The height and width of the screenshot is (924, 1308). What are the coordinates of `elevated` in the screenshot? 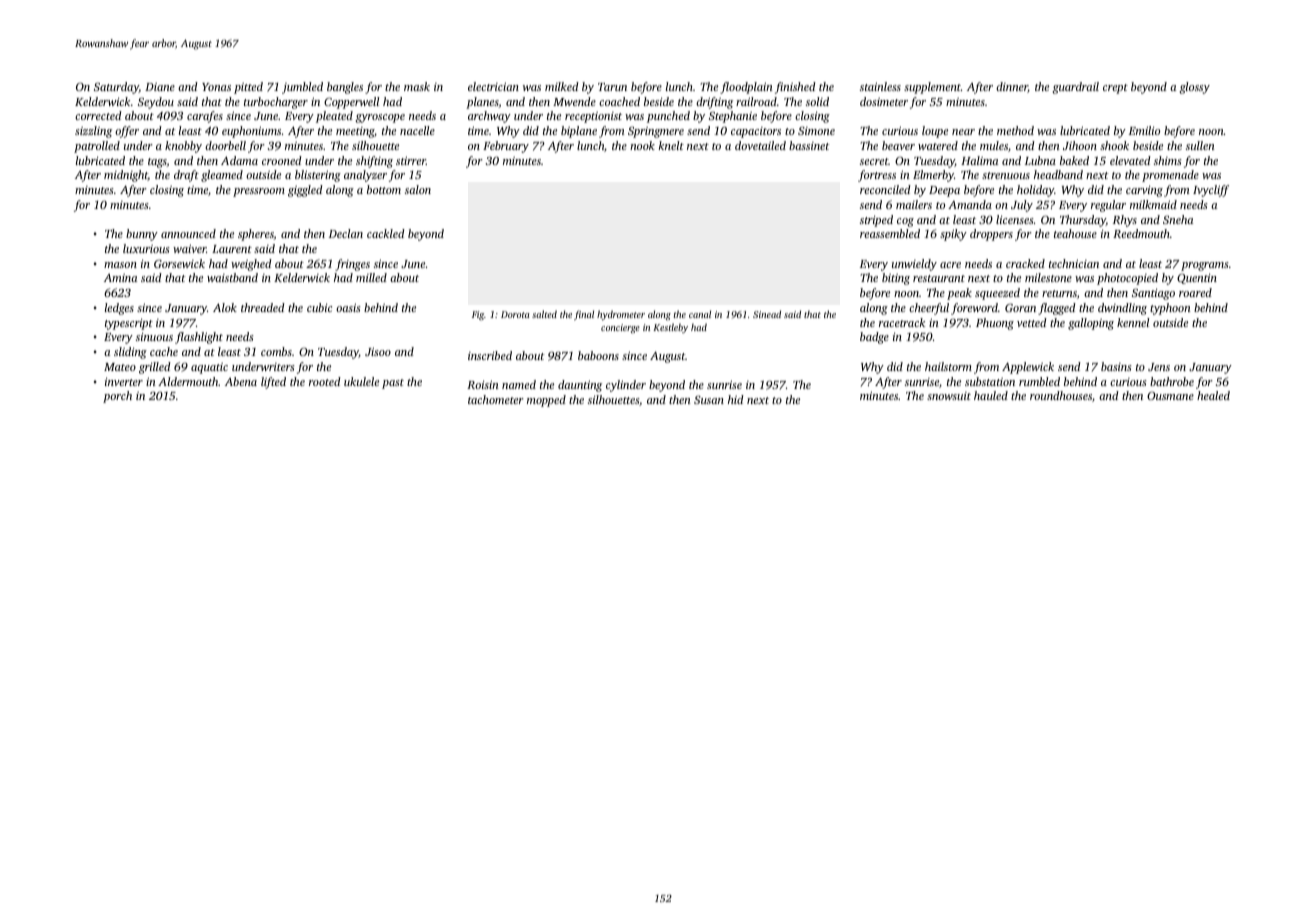 It's located at (1130, 160).
